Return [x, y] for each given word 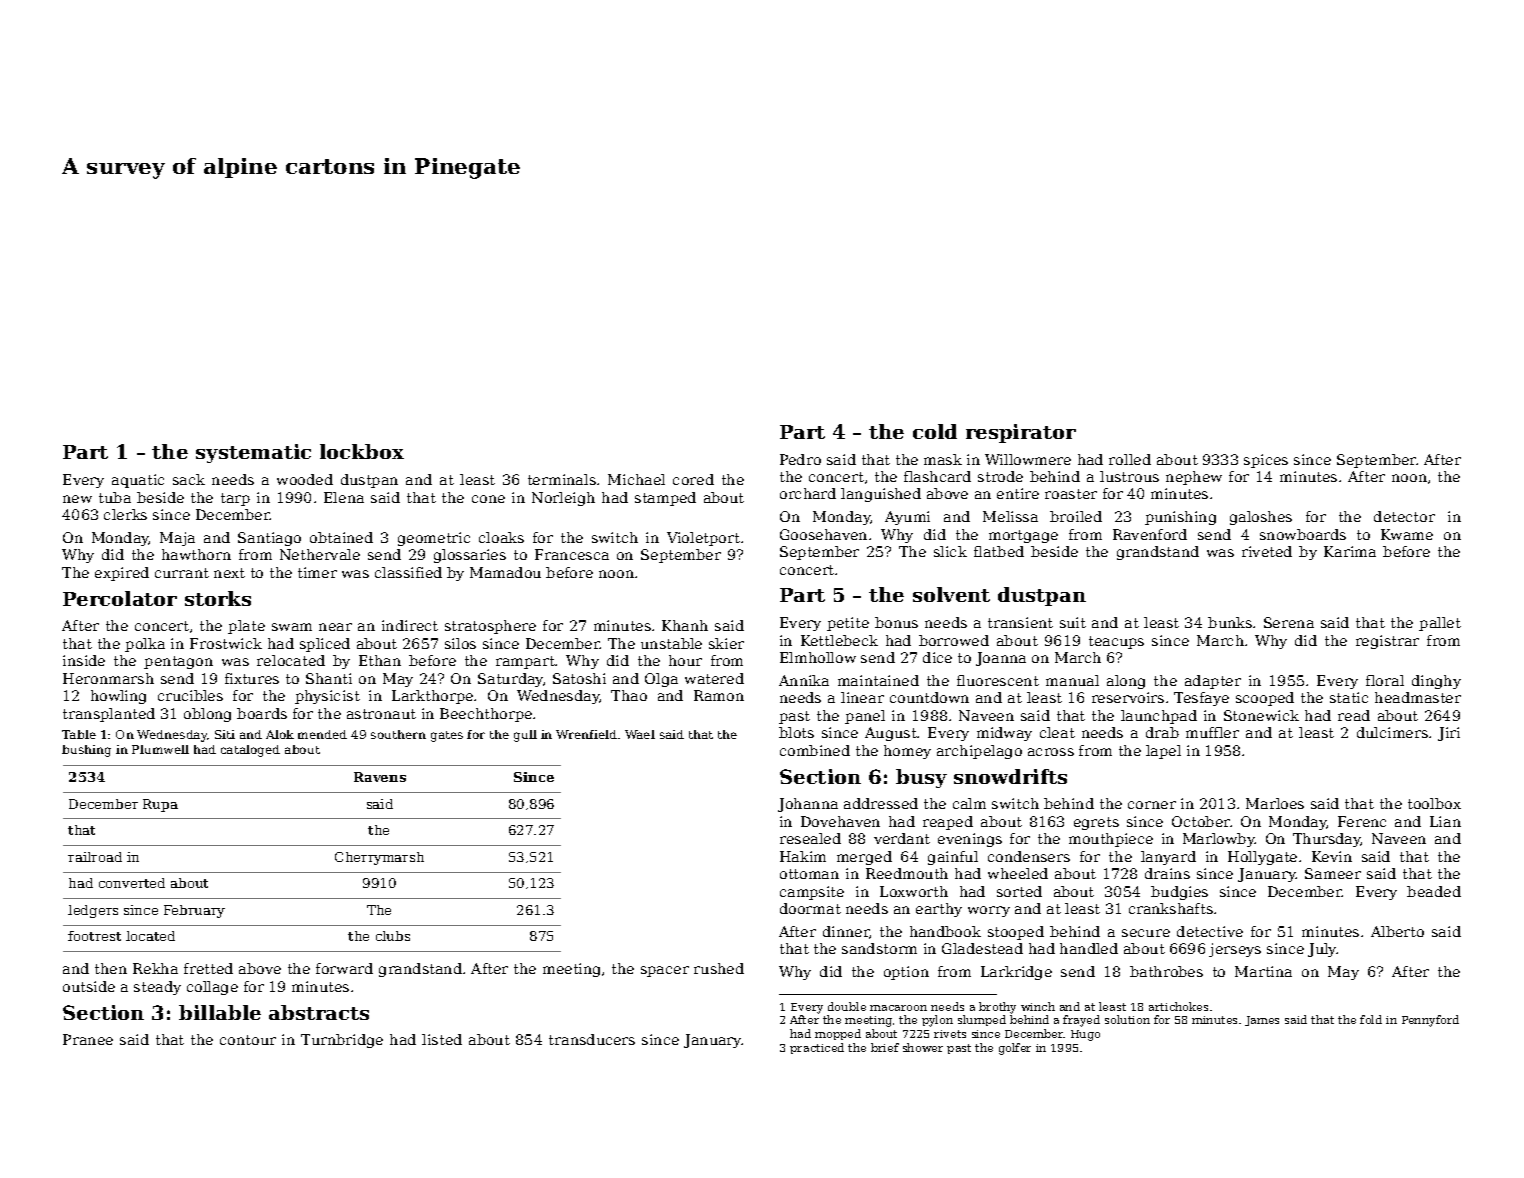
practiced [817, 1048]
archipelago [979, 752]
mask [943, 459]
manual [1072, 680]
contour [248, 1040]
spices [1266, 461]
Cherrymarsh [379, 858]
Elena [344, 497]
